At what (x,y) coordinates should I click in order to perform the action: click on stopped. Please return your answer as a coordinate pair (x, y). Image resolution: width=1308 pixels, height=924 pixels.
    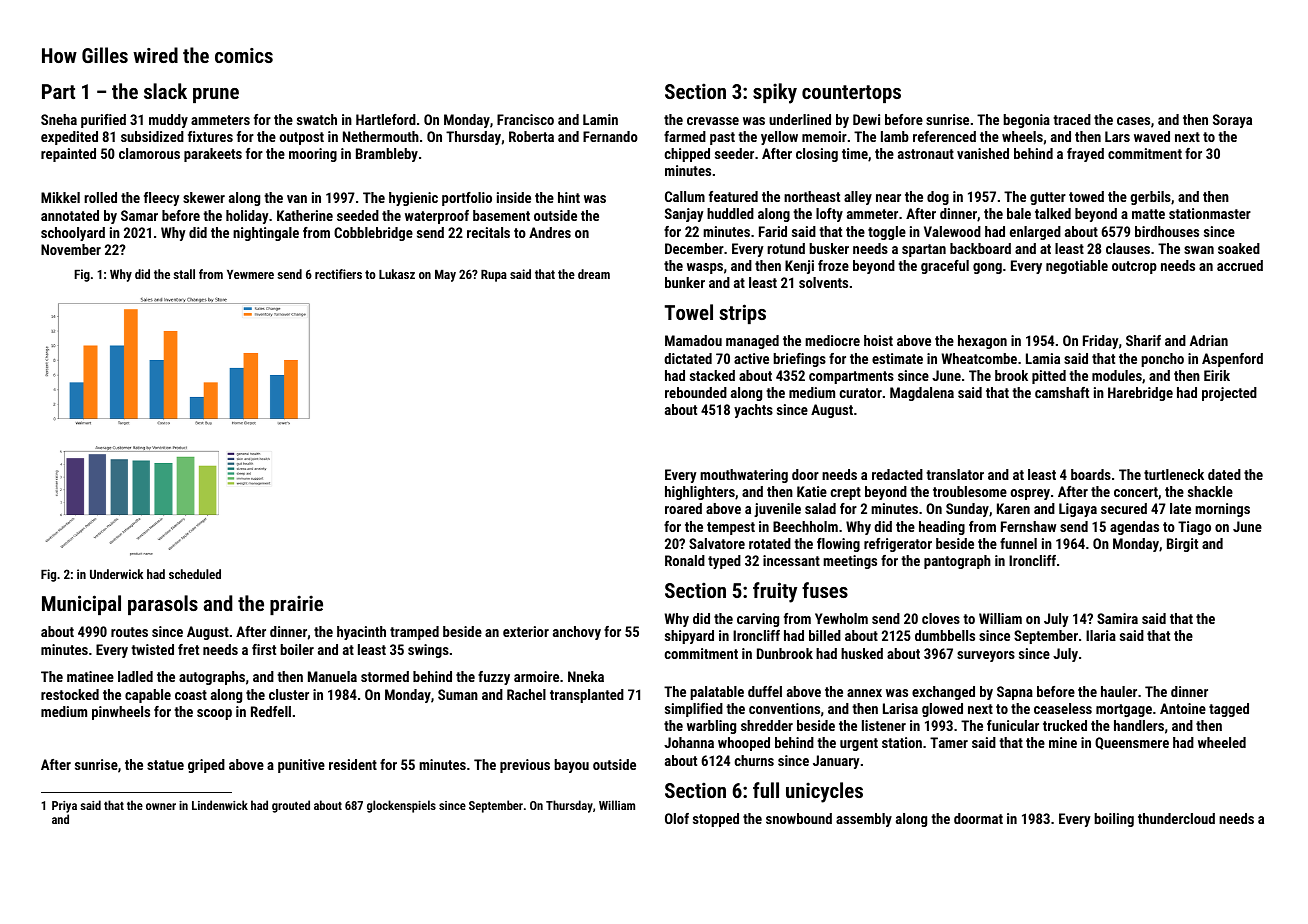
    Looking at the image, I should click on (716, 820).
